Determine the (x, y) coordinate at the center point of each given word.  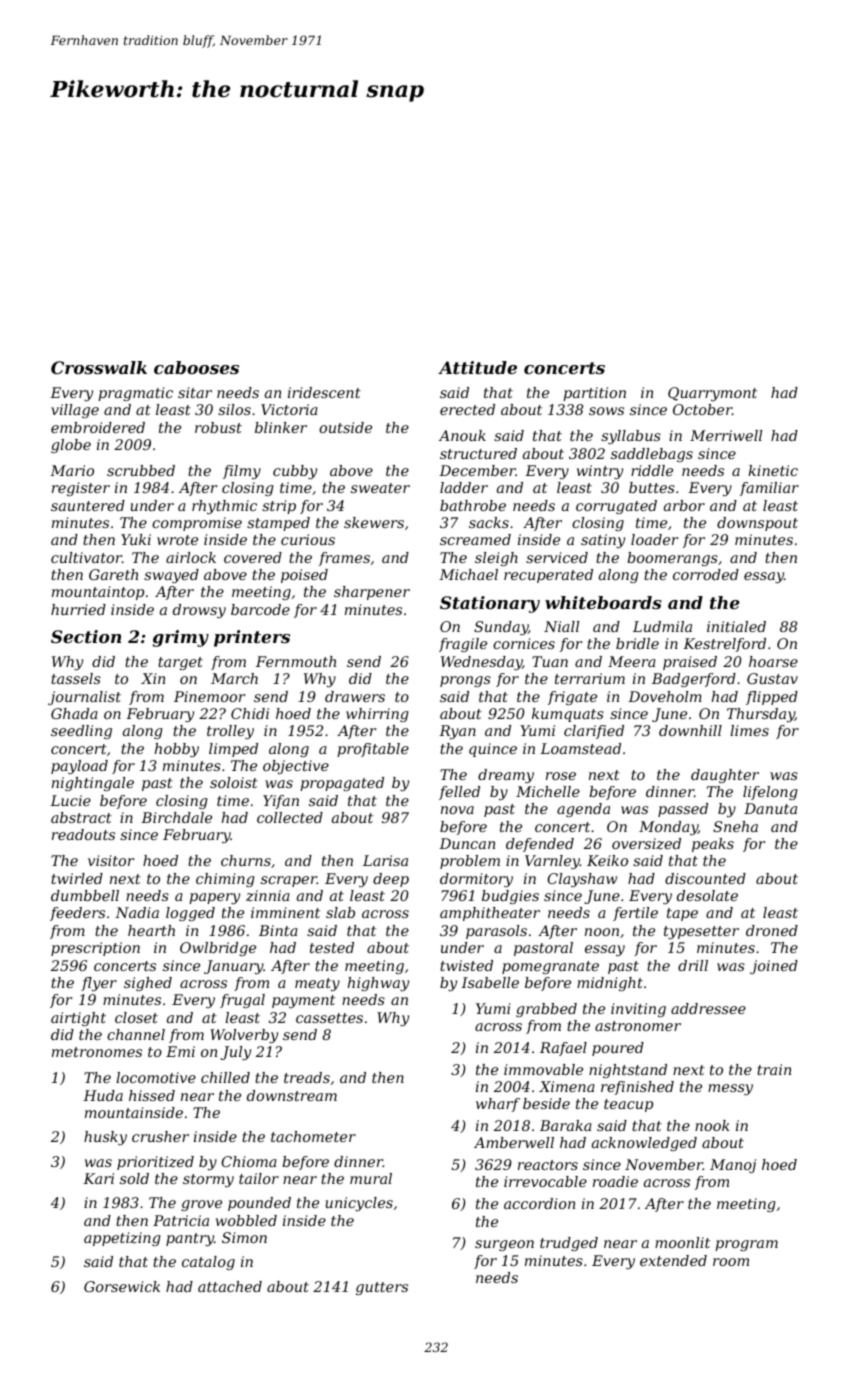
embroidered (98, 427)
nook (712, 1125)
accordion (539, 1203)
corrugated (616, 507)
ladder (464, 487)
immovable (543, 1069)
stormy (208, 1180)
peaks (713, 845)
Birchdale (176, 817)
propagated (342, 784)
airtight (78, 1019)
